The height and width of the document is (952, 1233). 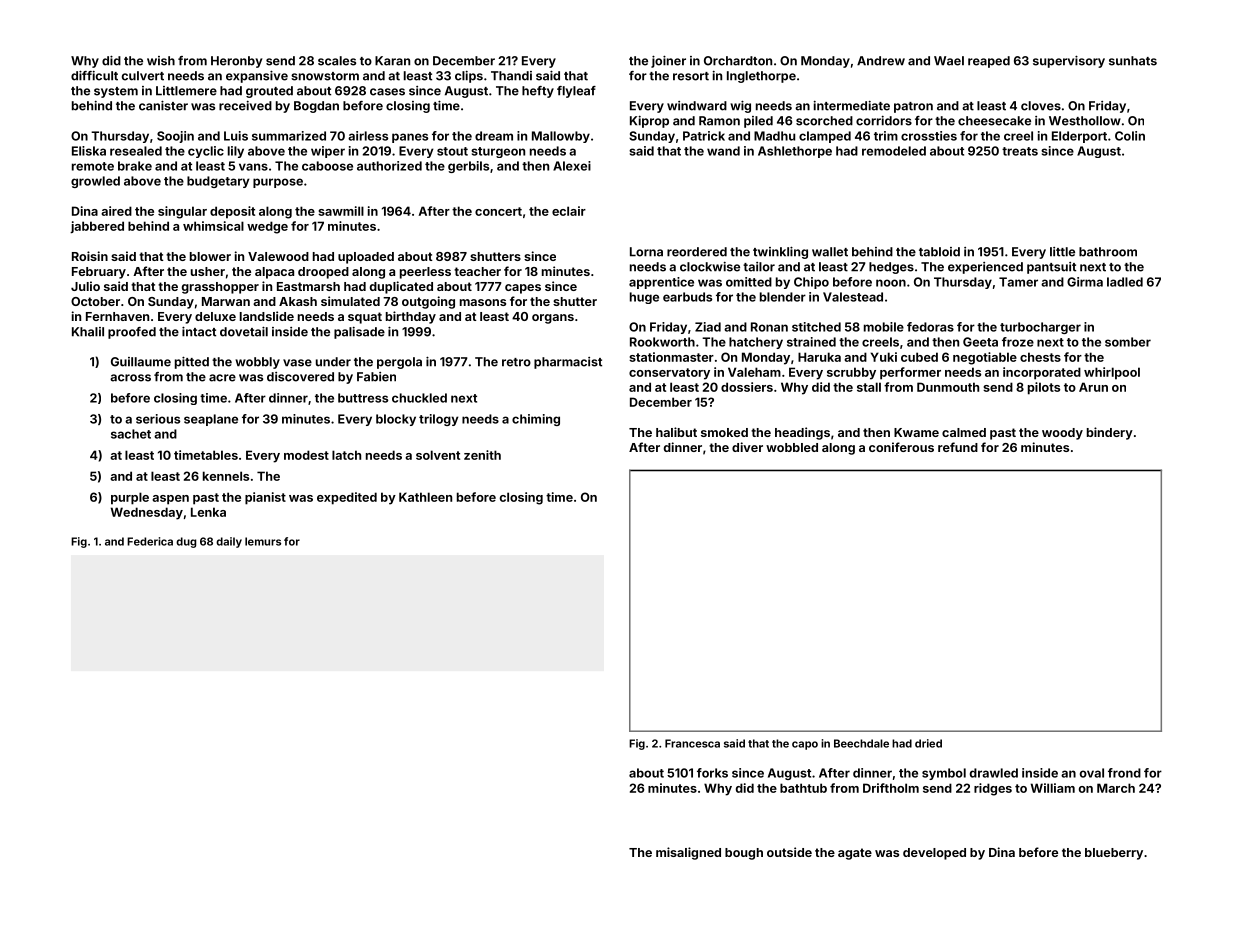 What do you see at coordinates (1114, 854) in the document?
I see `blueberry` at bounding box center [1114, 854].
